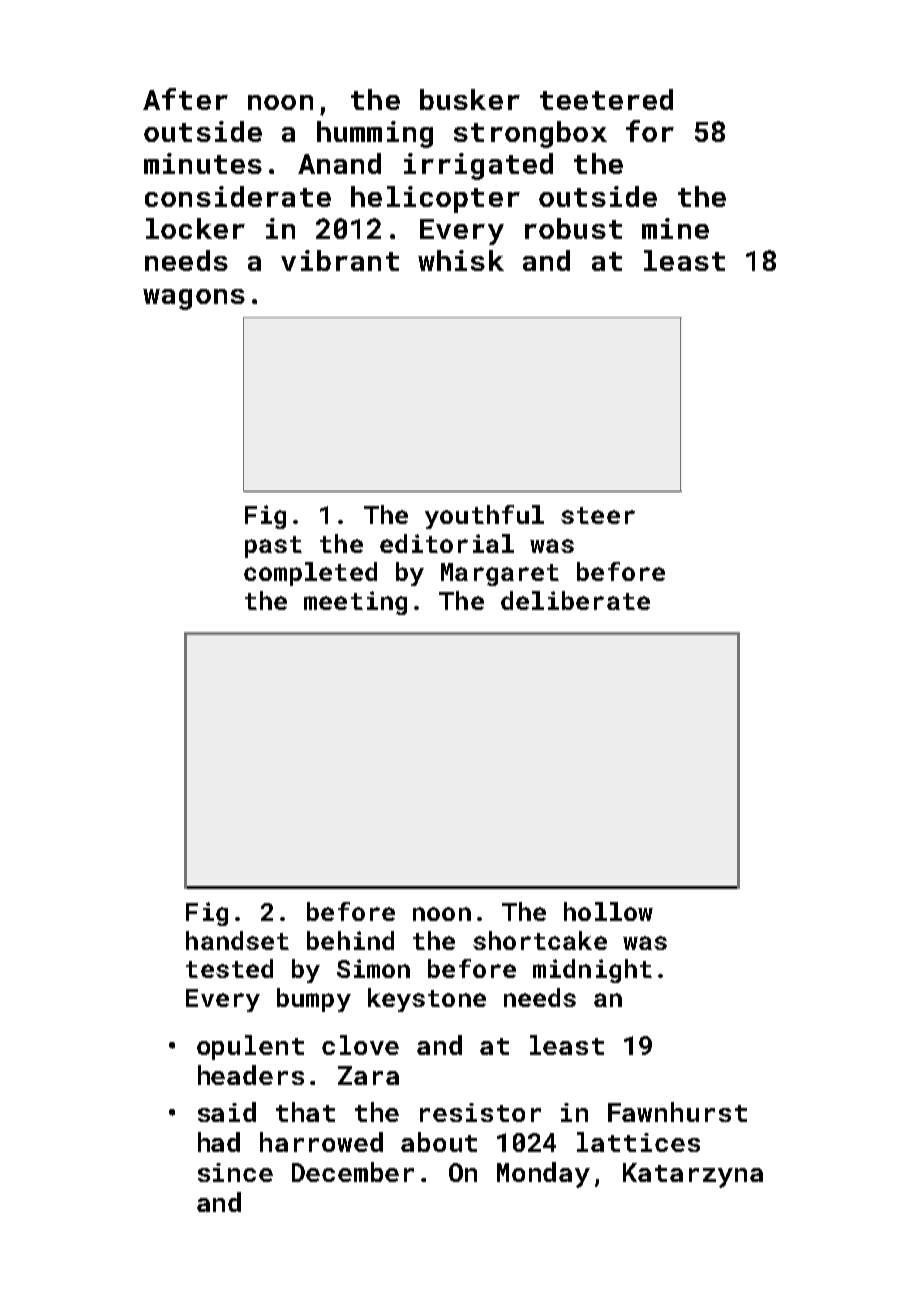  I want to click on wagons, so click(194, 299).
